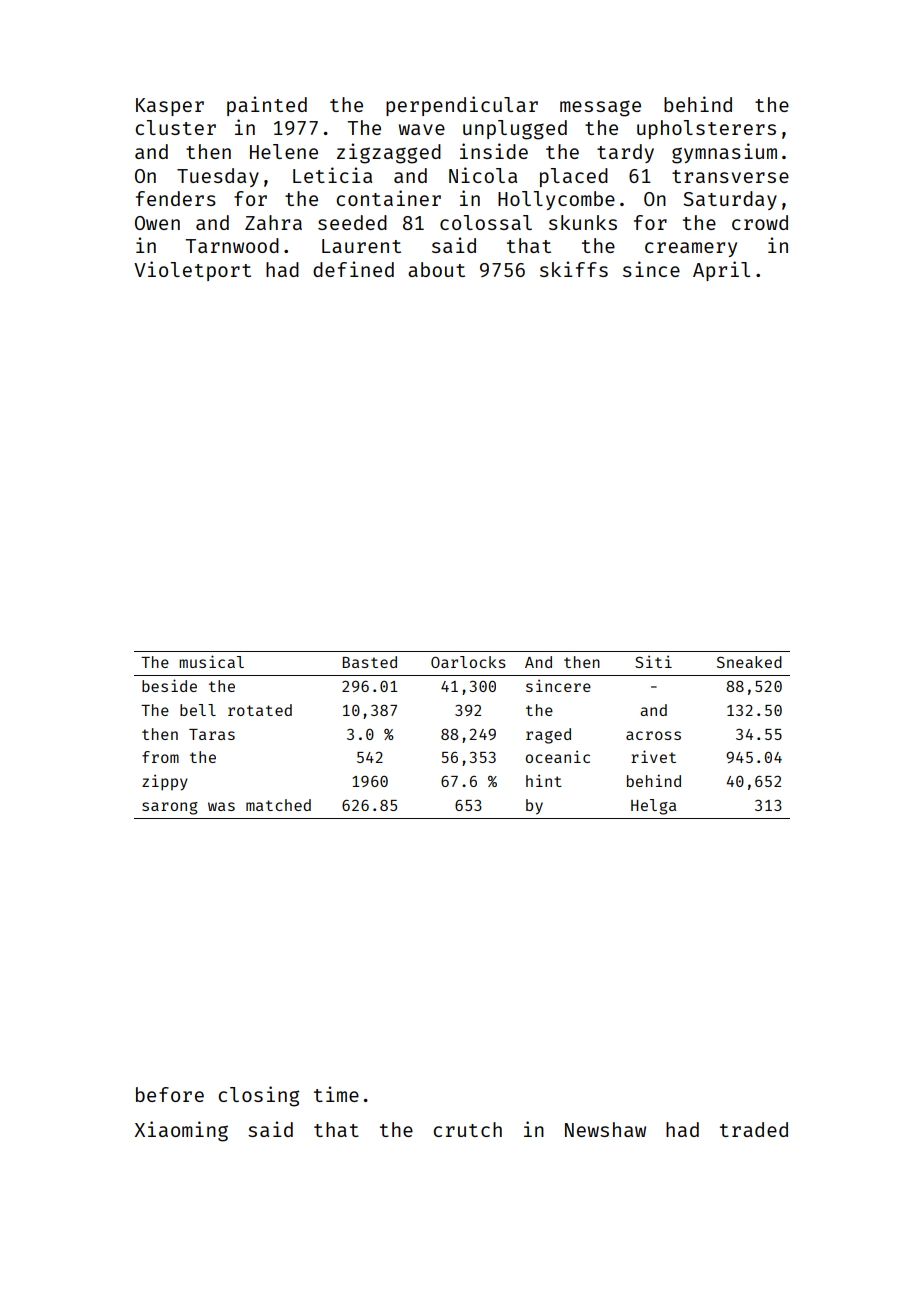 This screenshot has height=1311, width=924. Describe the element at coordinates (258, 1096) in the screenshot. I see `closing` at that location.
